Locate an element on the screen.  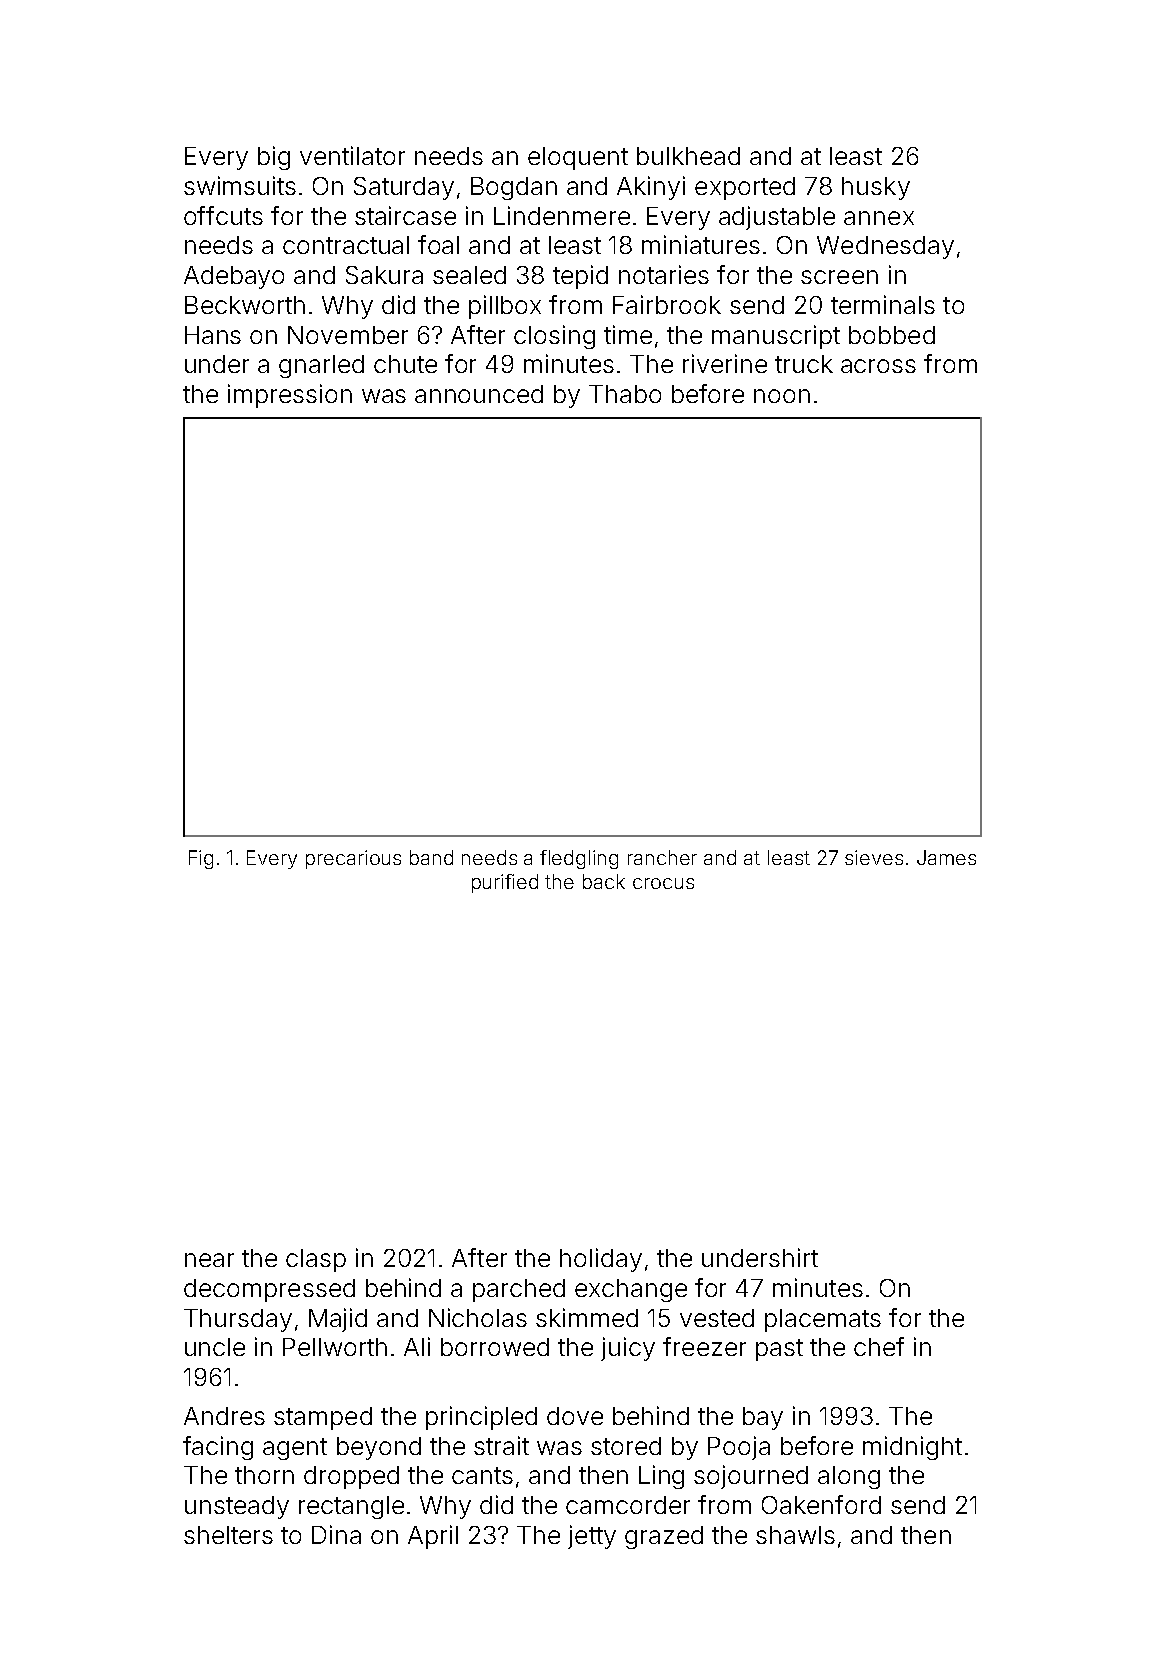
holiday is located at coordinates (601, 1260).
